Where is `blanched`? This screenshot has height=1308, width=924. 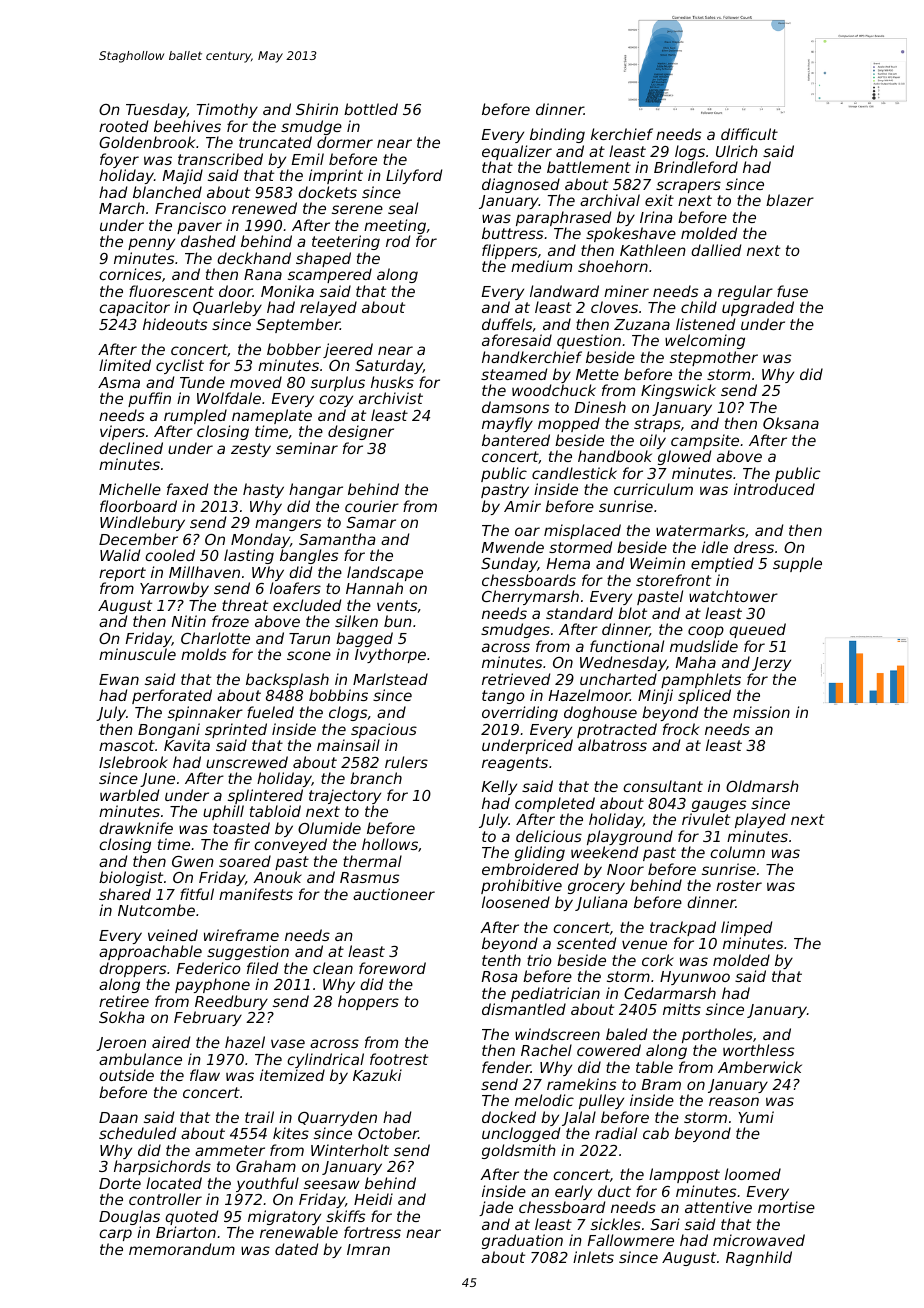 blanched is located at coordinates (167, 192).
